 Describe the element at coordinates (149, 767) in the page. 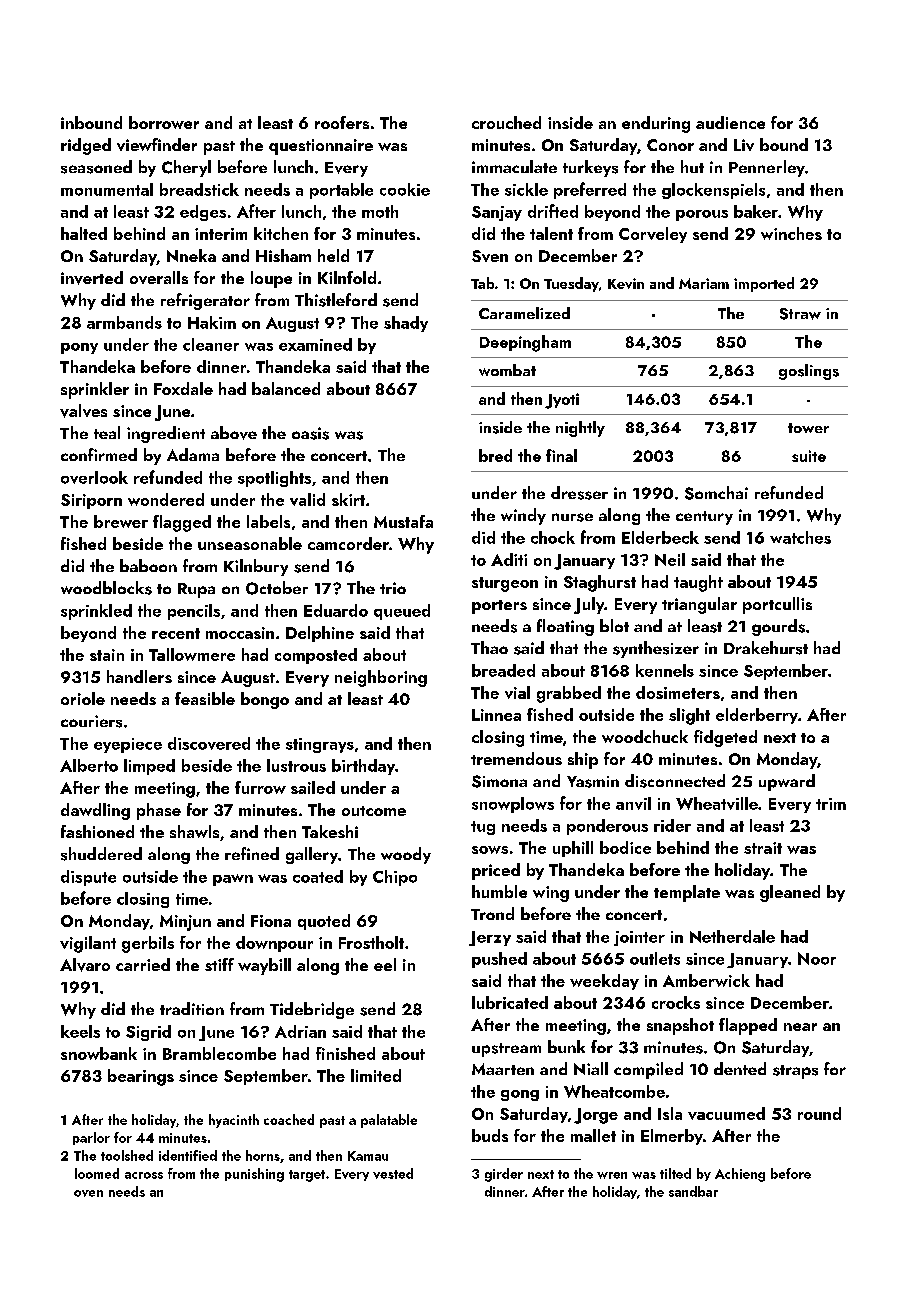

I see `limped` at that location.
